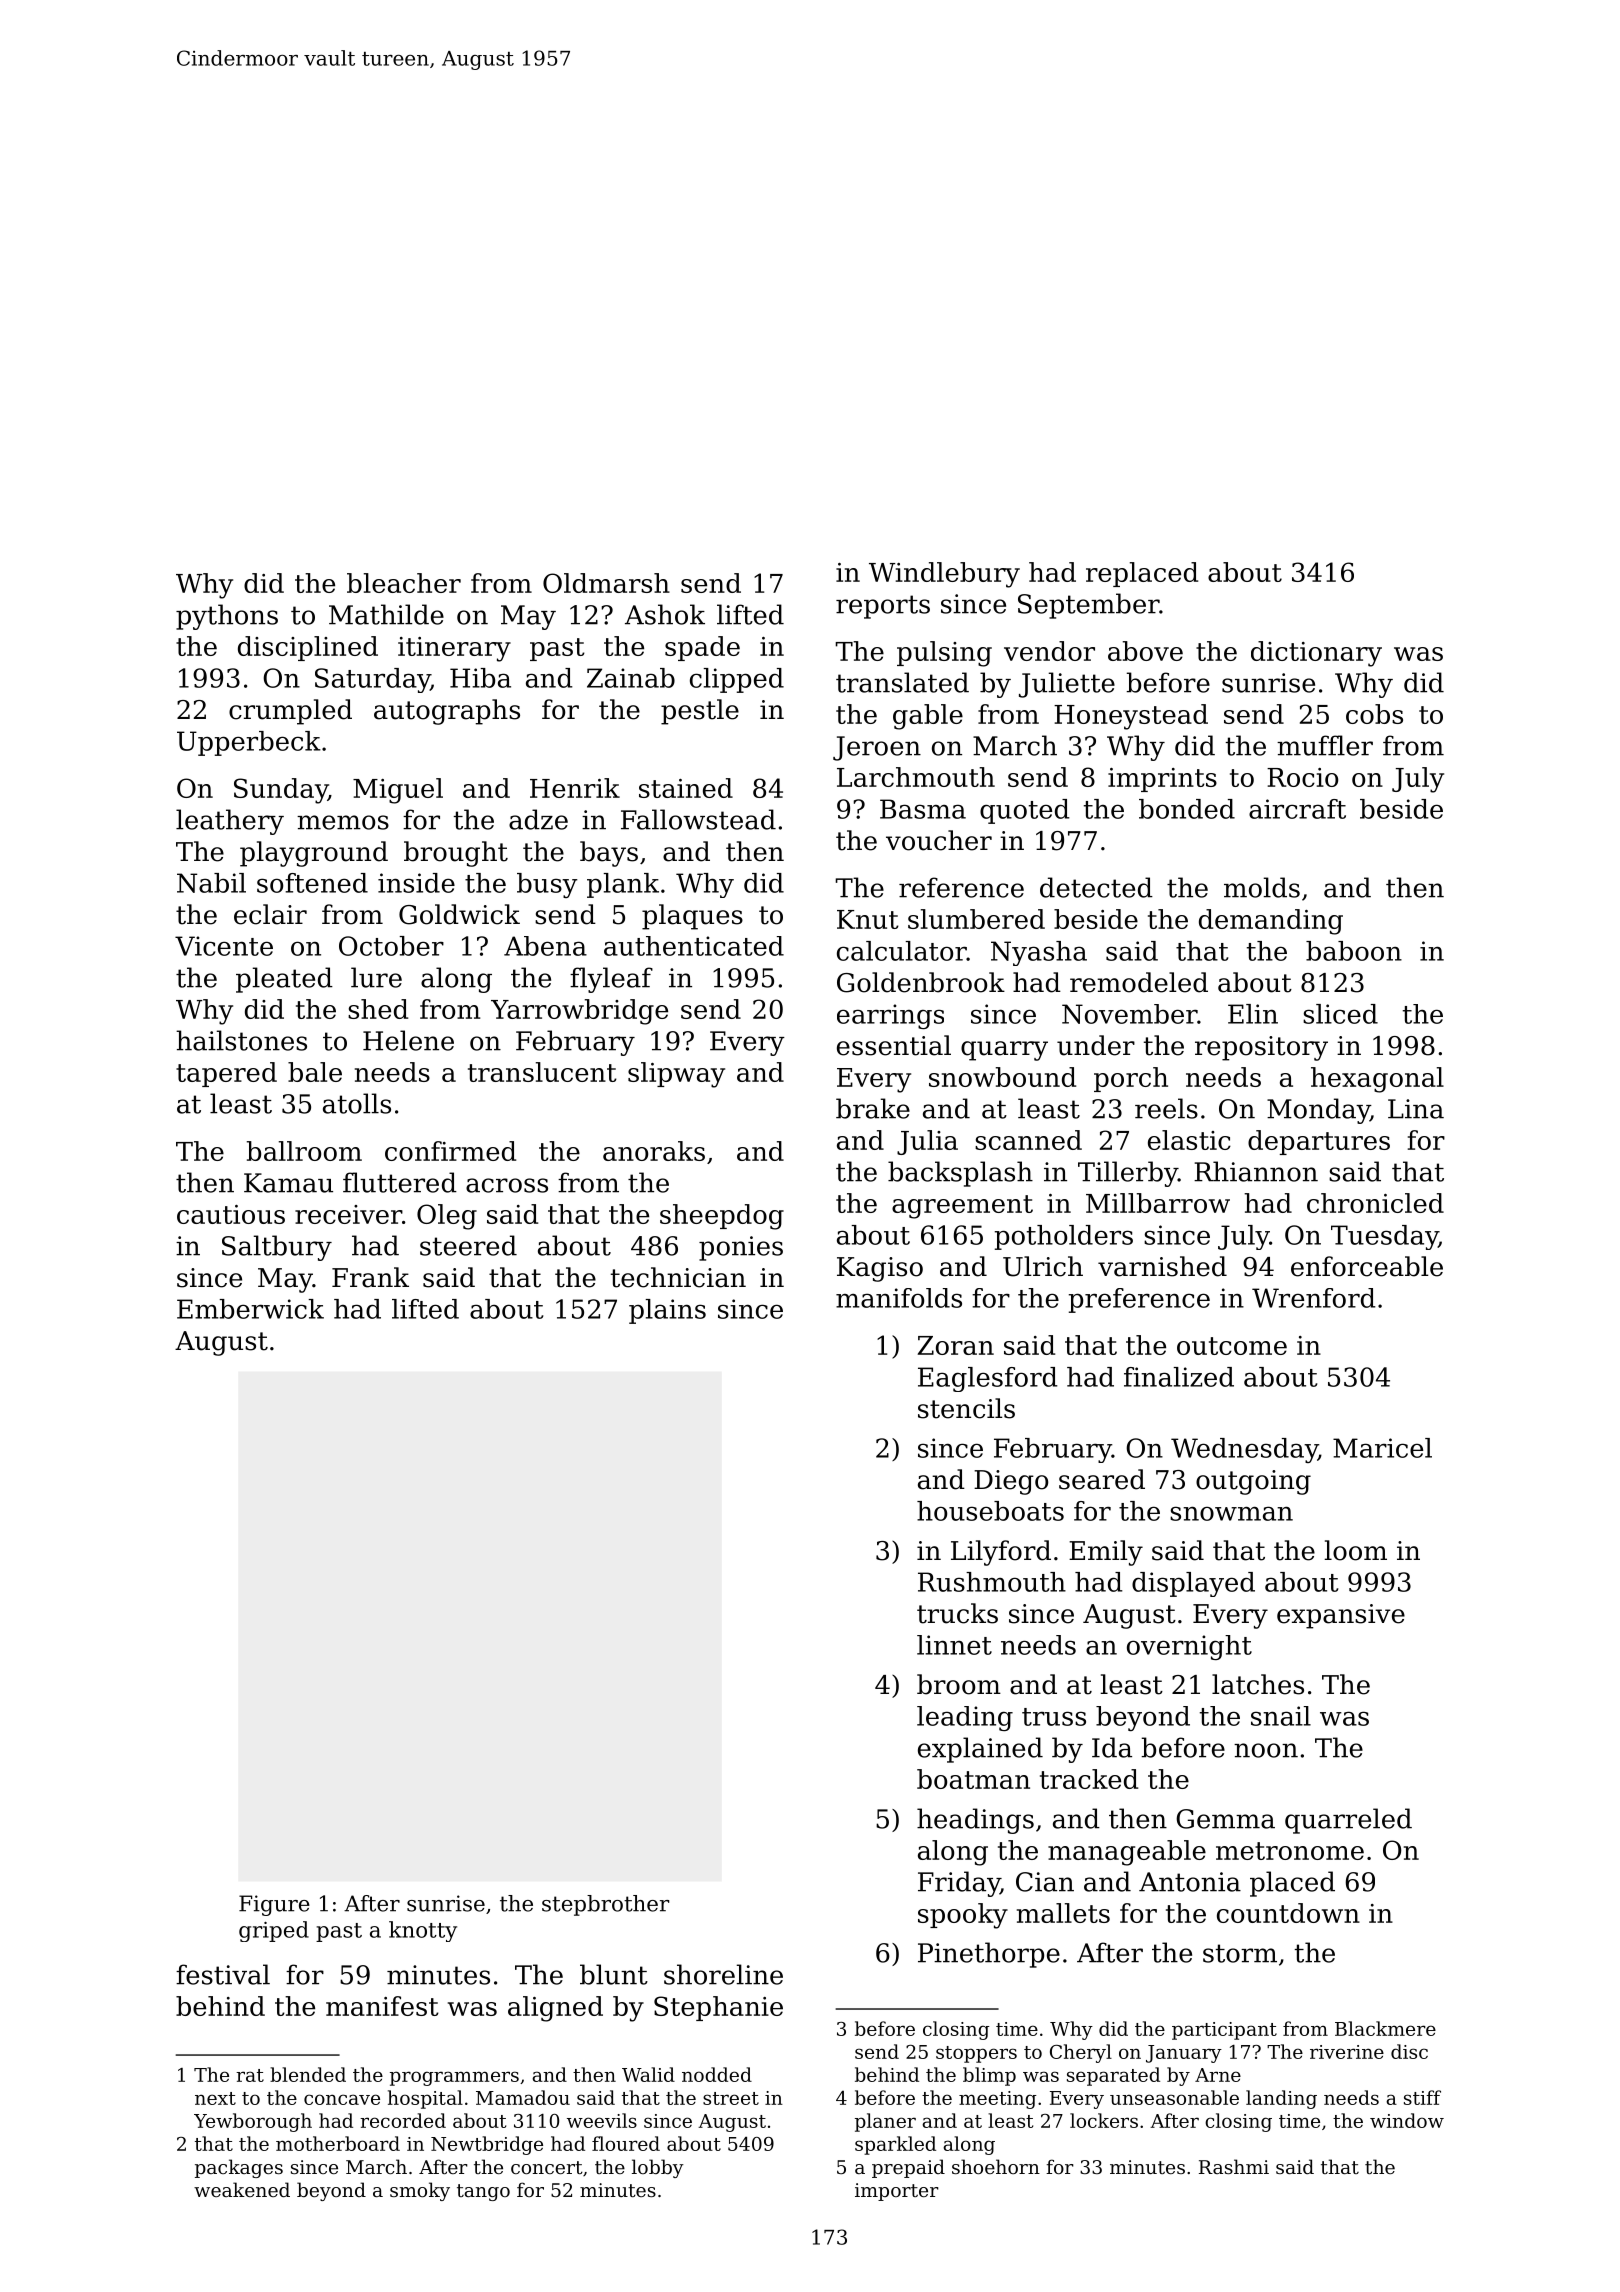  Describe the element at coordinates (1288, 1913) in the screenshot. I see `countdown` at that location.
